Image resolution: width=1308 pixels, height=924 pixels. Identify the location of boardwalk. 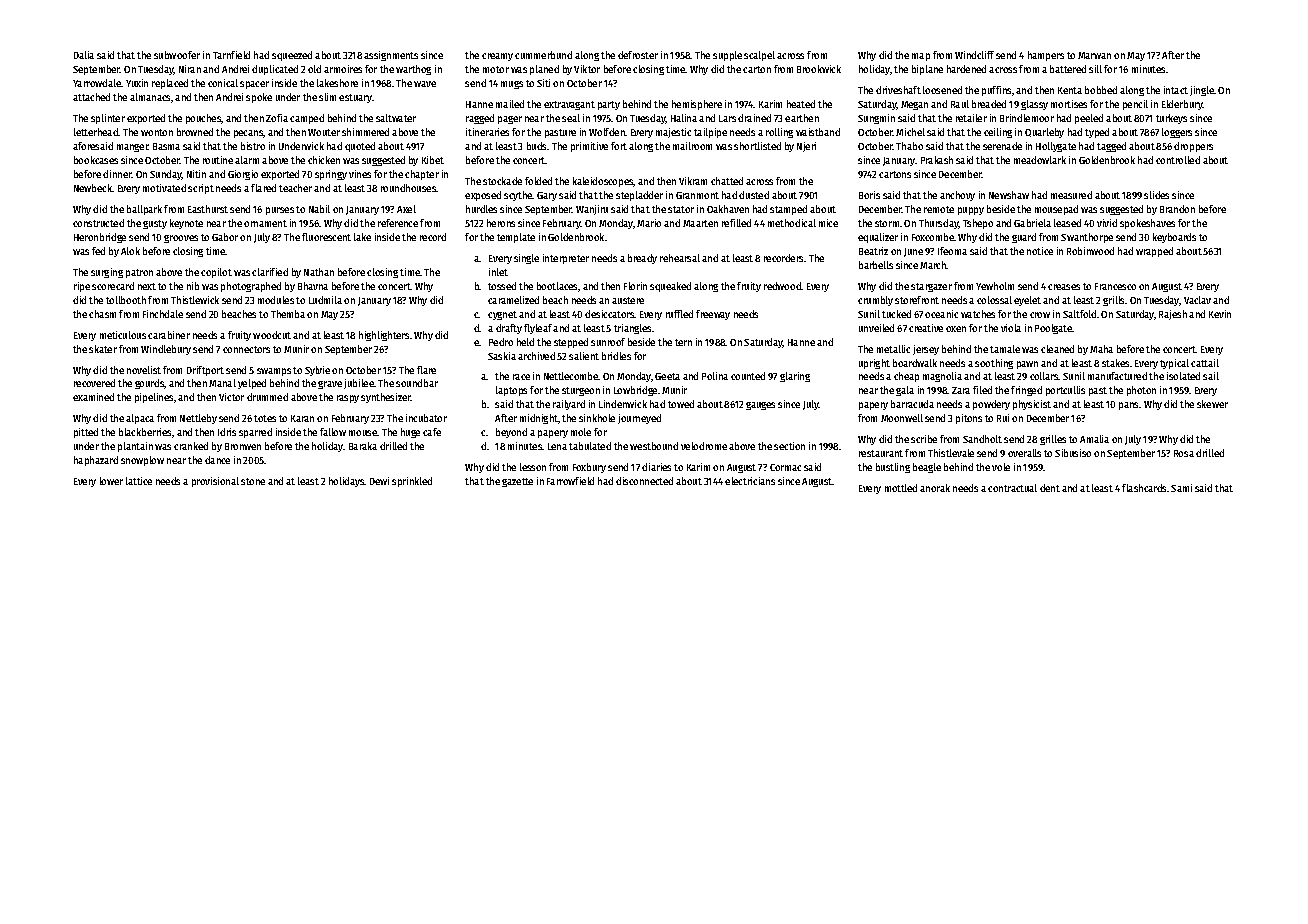
(915, 363).
